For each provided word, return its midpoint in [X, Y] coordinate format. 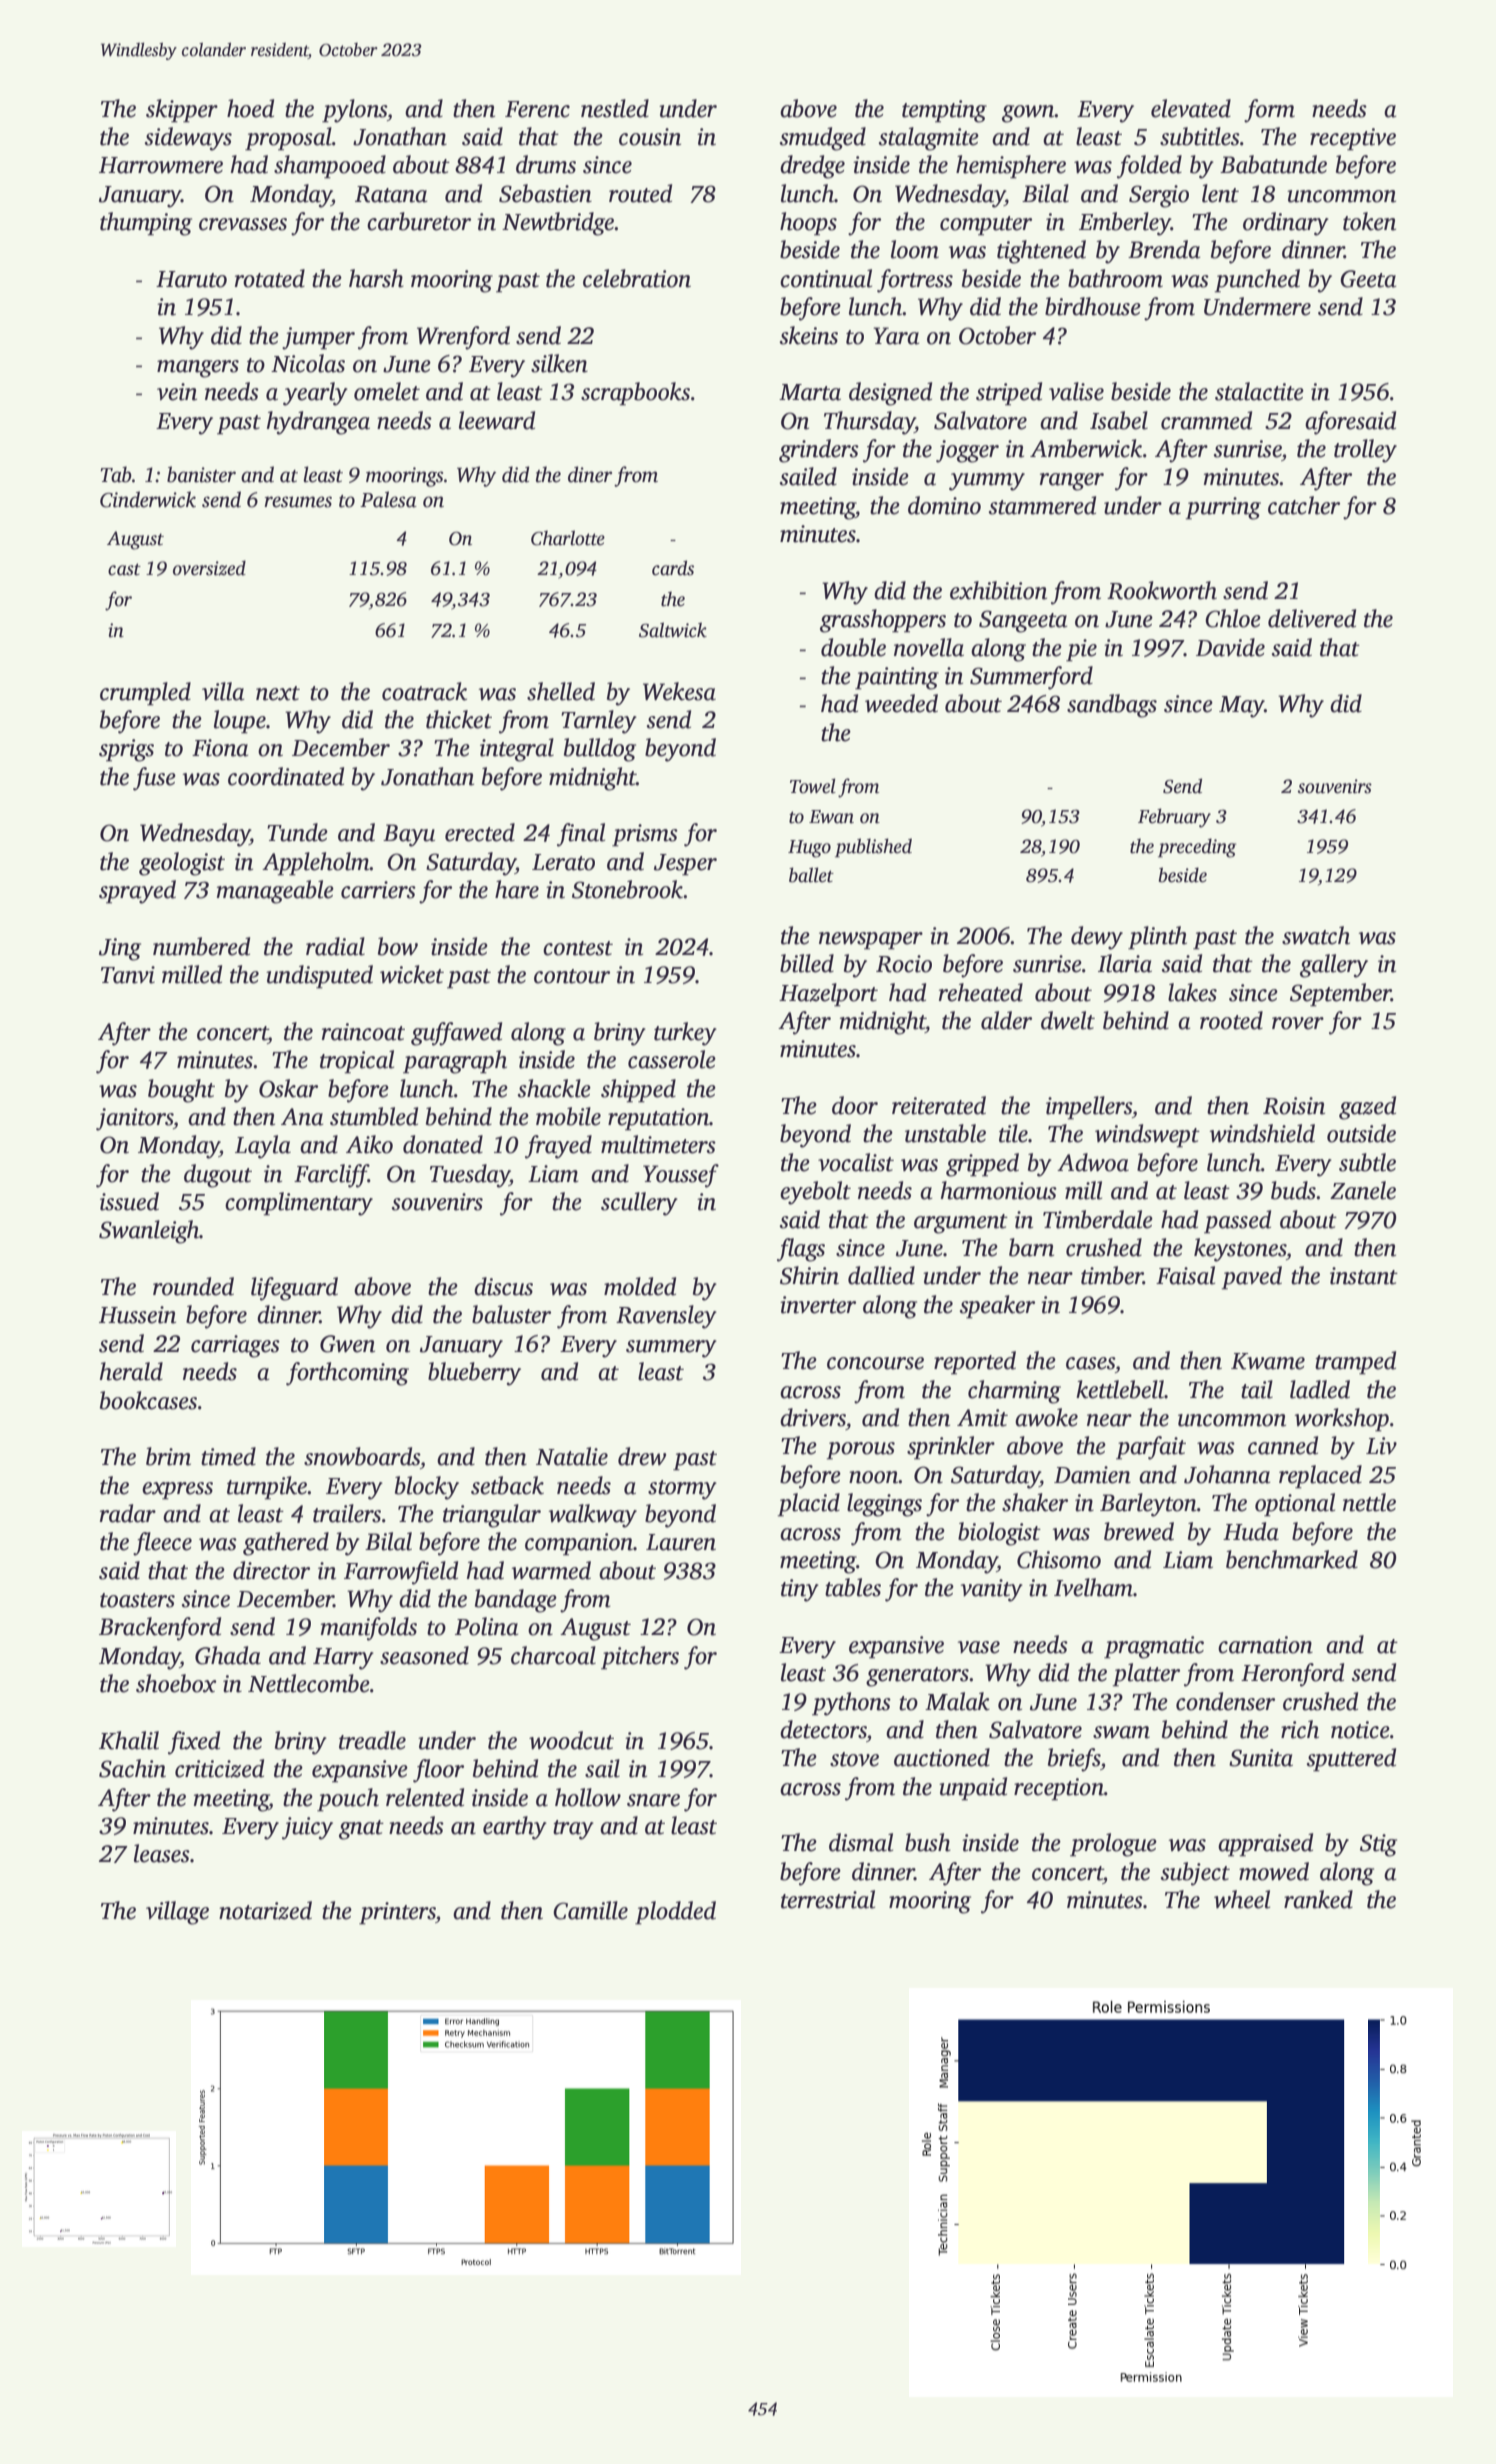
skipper [182, 111]
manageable [275, 892]
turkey [685, 1034]
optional [1295, 1505]
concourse [875, 1363]
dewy [1097, 938]
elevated [1191, 108]
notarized [265, 1910]
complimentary [299, 1204]
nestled [615, 108]
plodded [675, 1913]
